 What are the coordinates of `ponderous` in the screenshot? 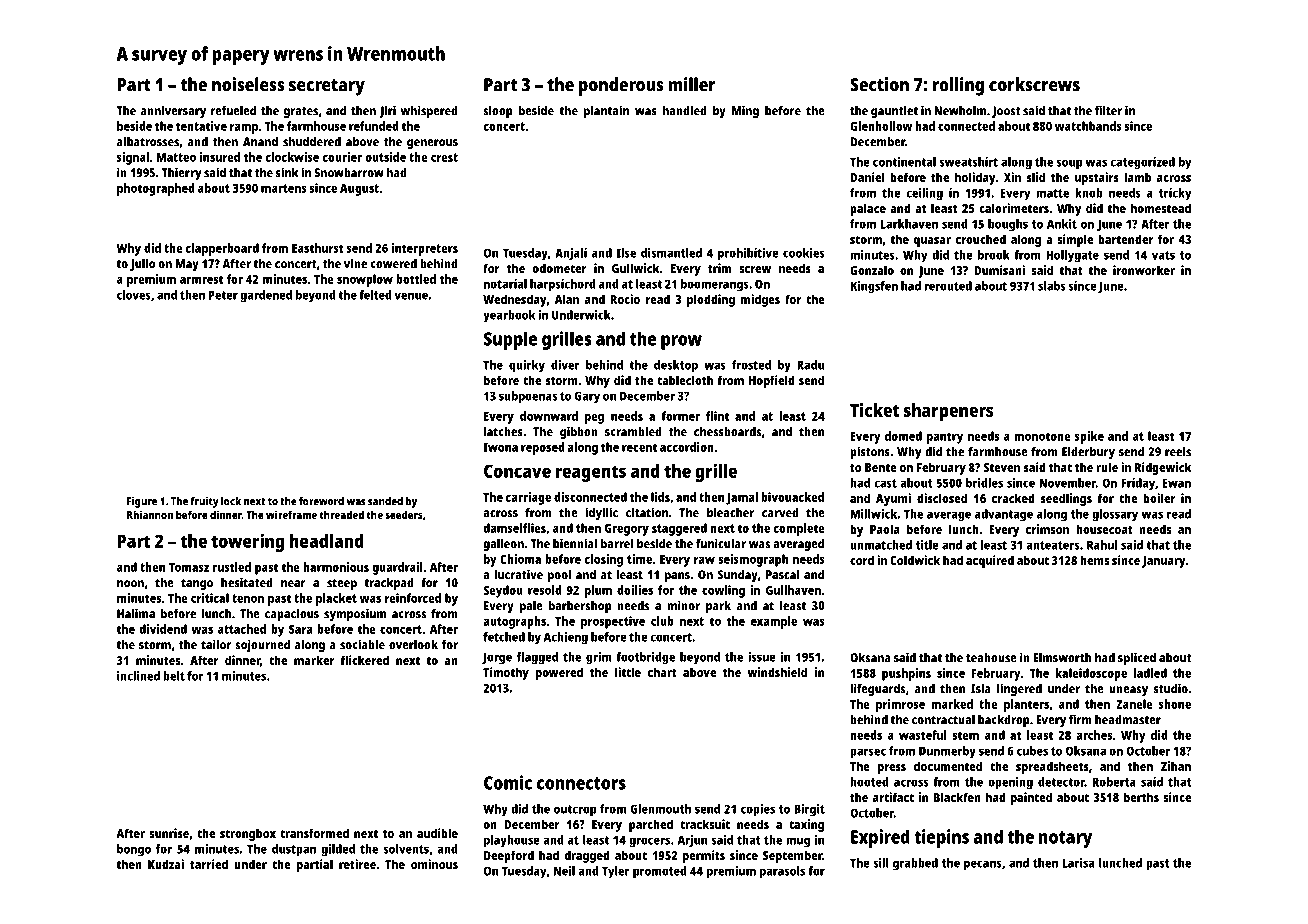 It's located at (621, 86).
